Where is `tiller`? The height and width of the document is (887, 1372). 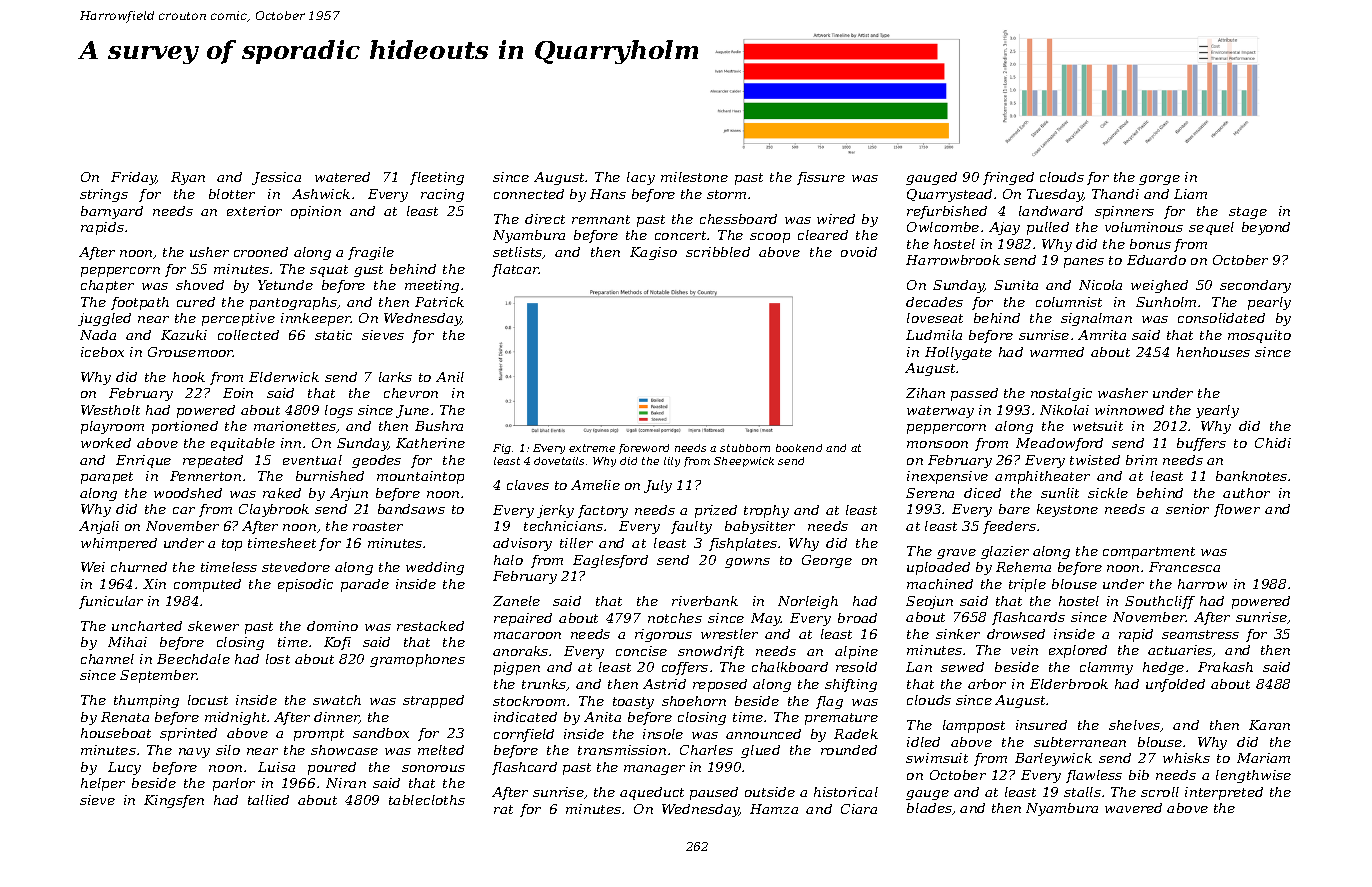
tiller is located at coordinates (576, 543).
